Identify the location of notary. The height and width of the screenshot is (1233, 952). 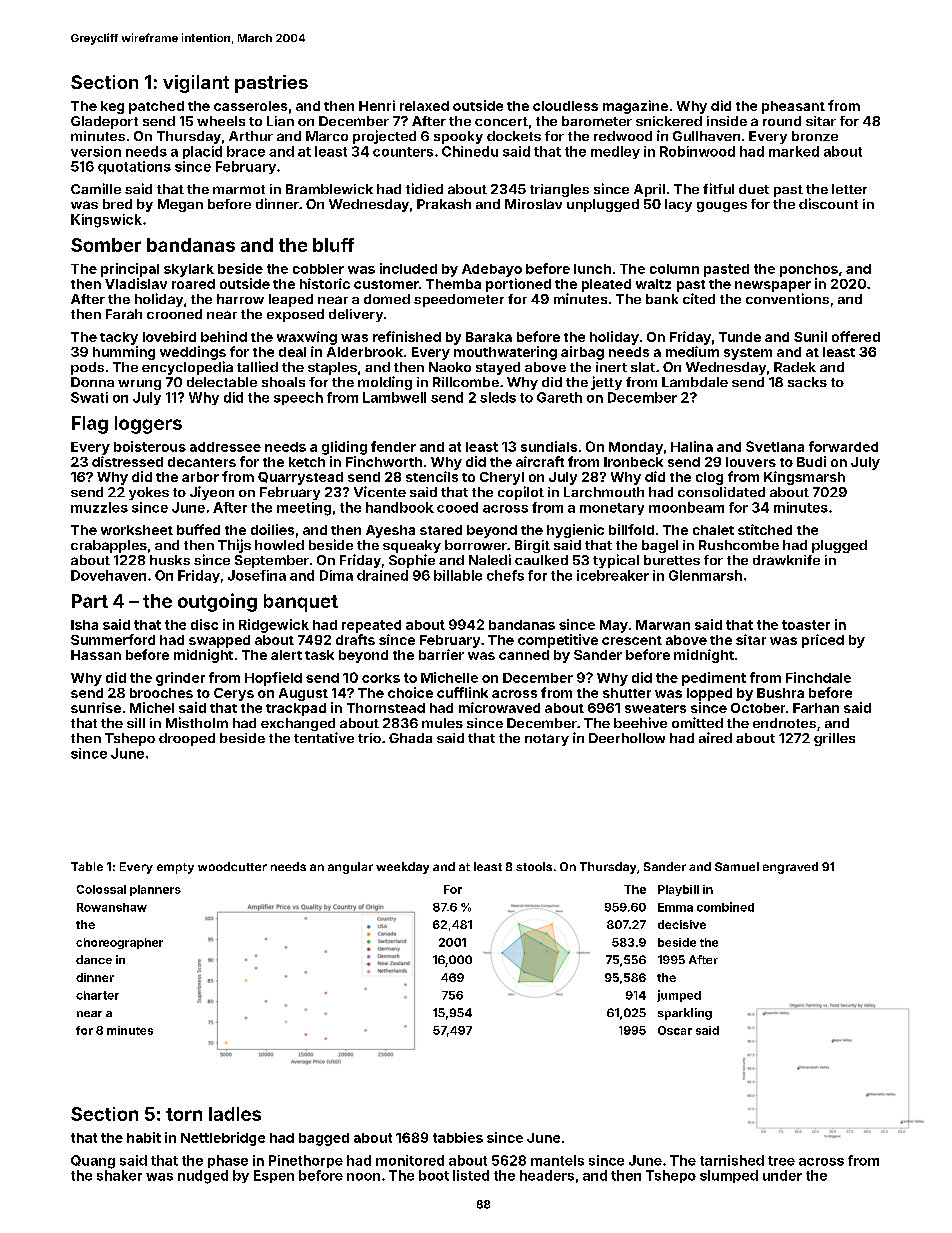
(547, 740).
